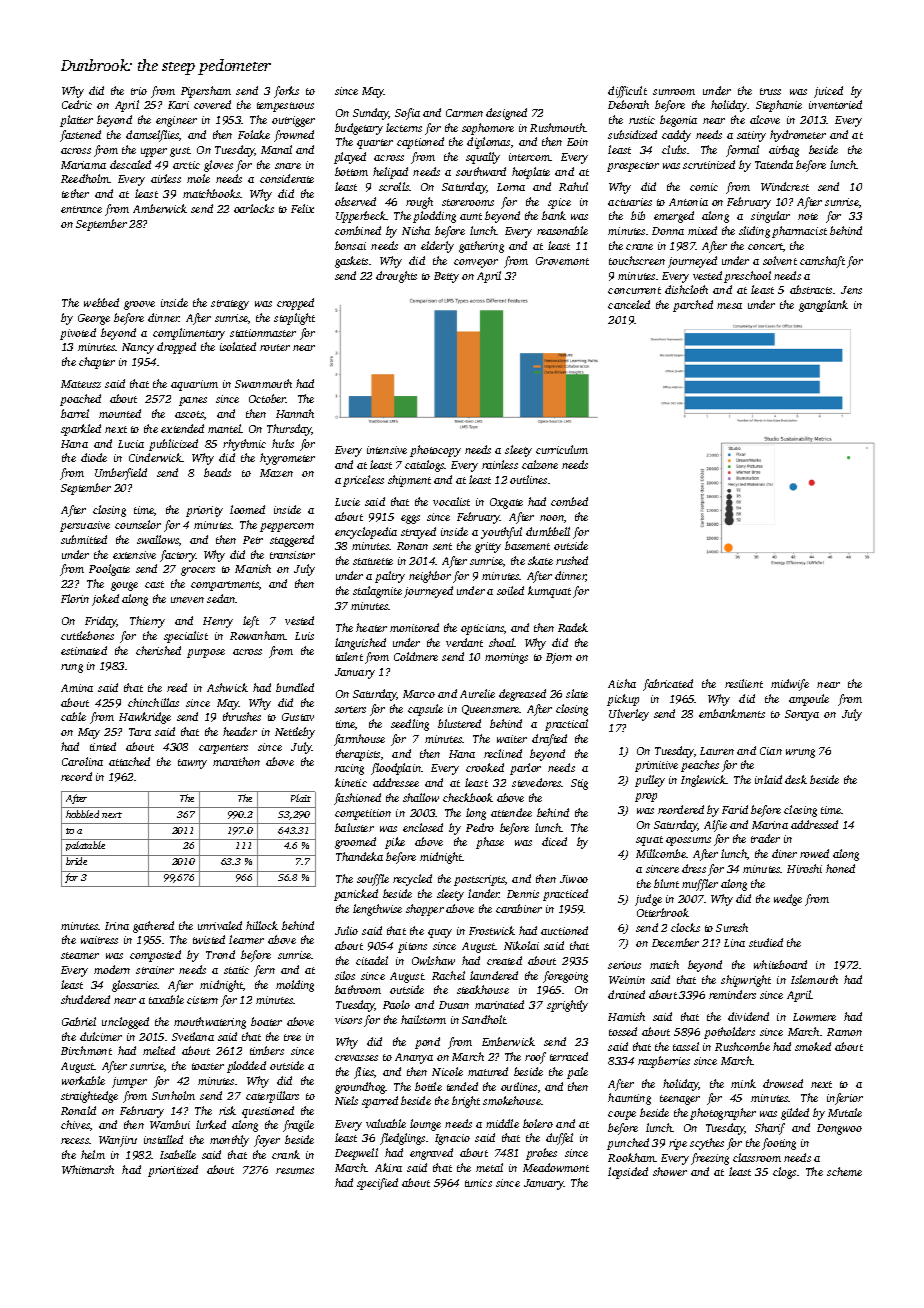  I want to click on prioritized, so click(173, 1171).
